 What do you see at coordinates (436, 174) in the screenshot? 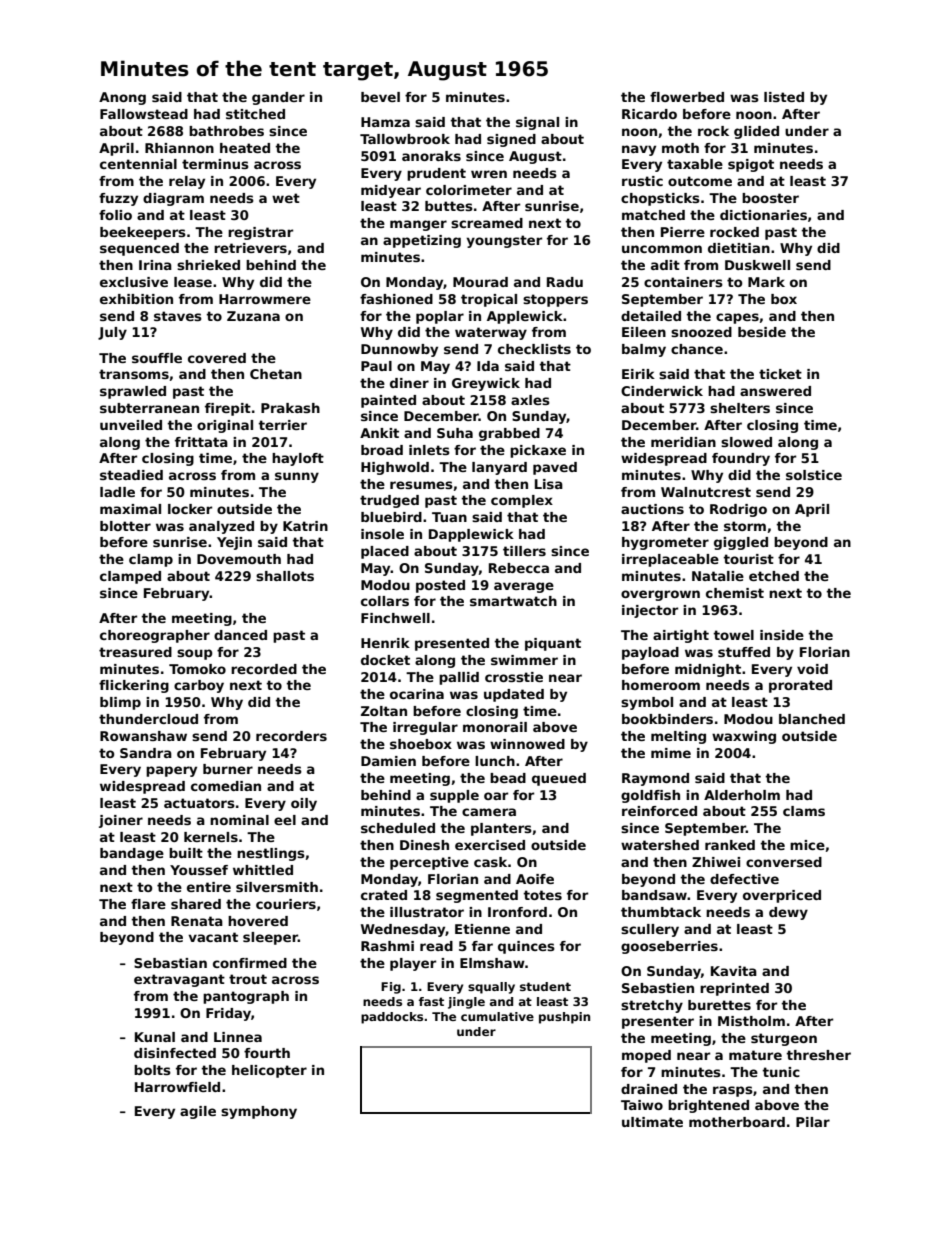
I see `prudent` at bounding box center [436, 174].
